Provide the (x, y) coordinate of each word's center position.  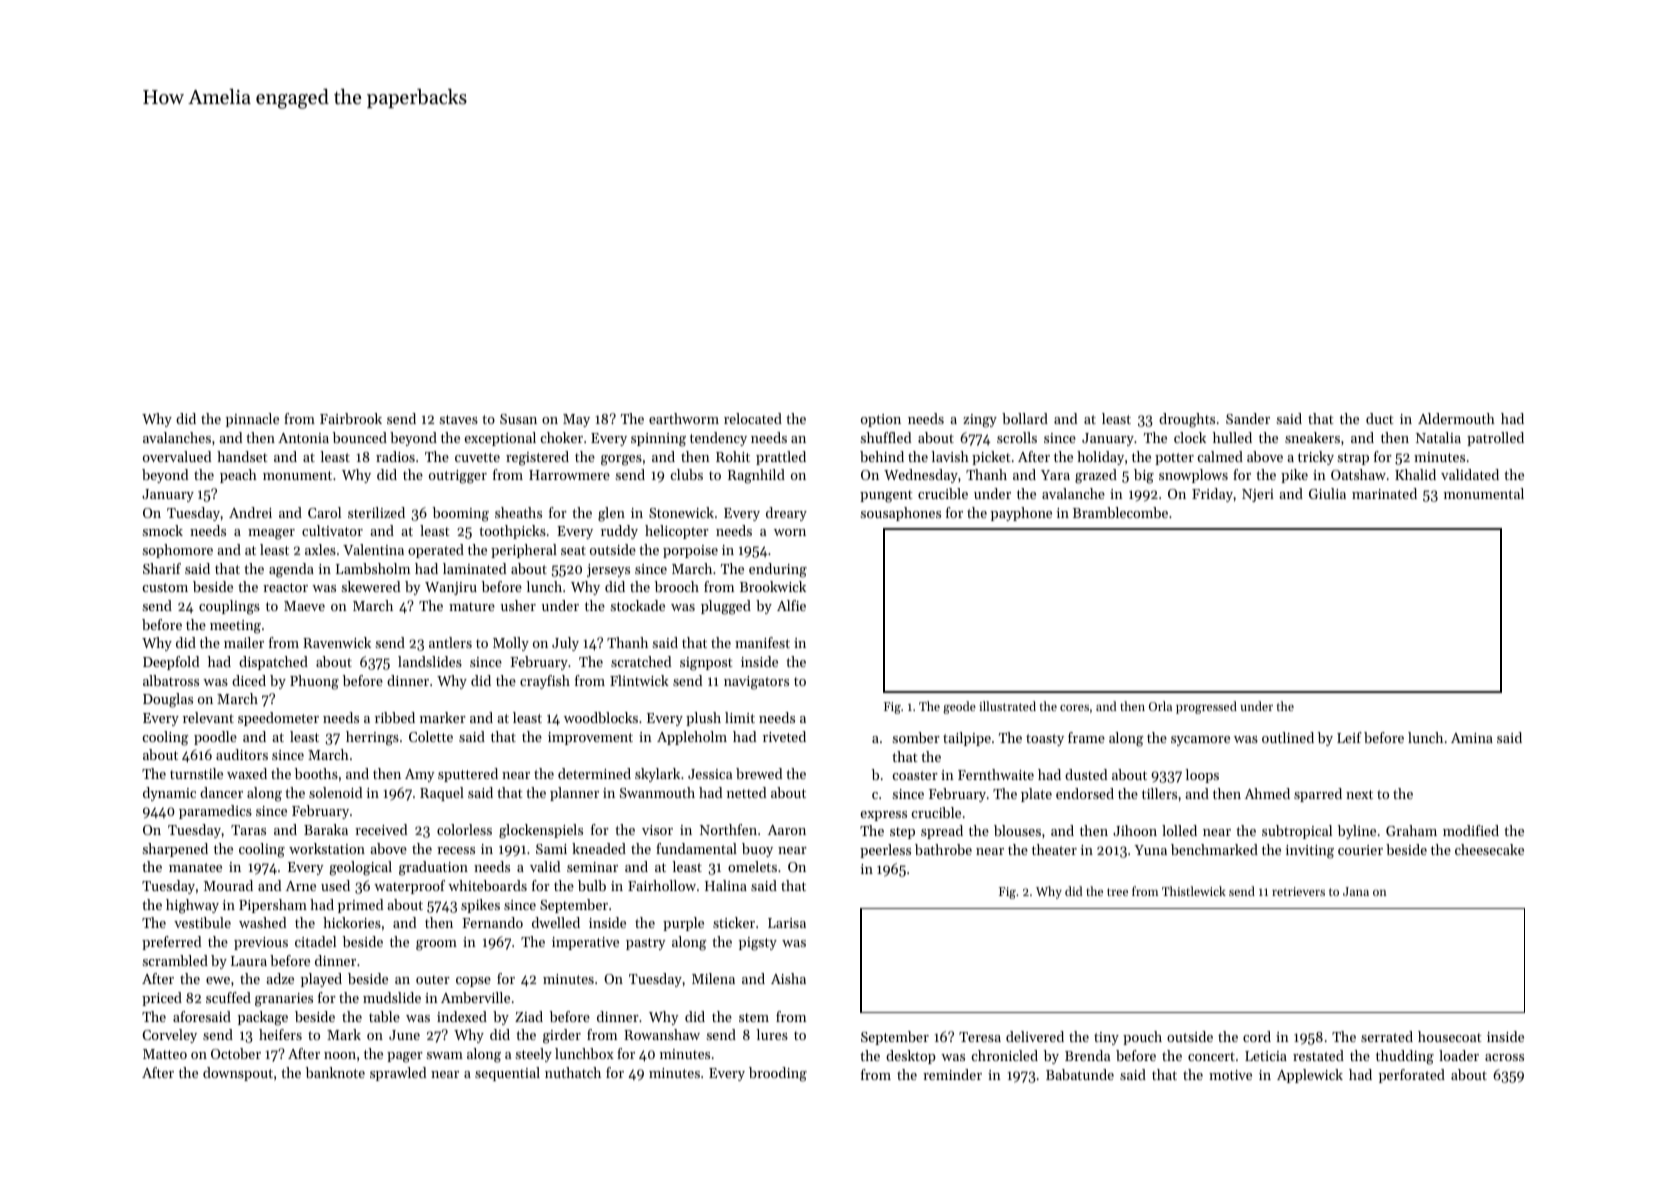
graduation (433, 868)
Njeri (1258, 495)
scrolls (1017, 437)
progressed (1206, 707)
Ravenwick (337, 642)
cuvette (477, 457)
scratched (641, 661)
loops (1202, 776)
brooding (778, 1074)
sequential (507, 1074)
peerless (885, 851)
